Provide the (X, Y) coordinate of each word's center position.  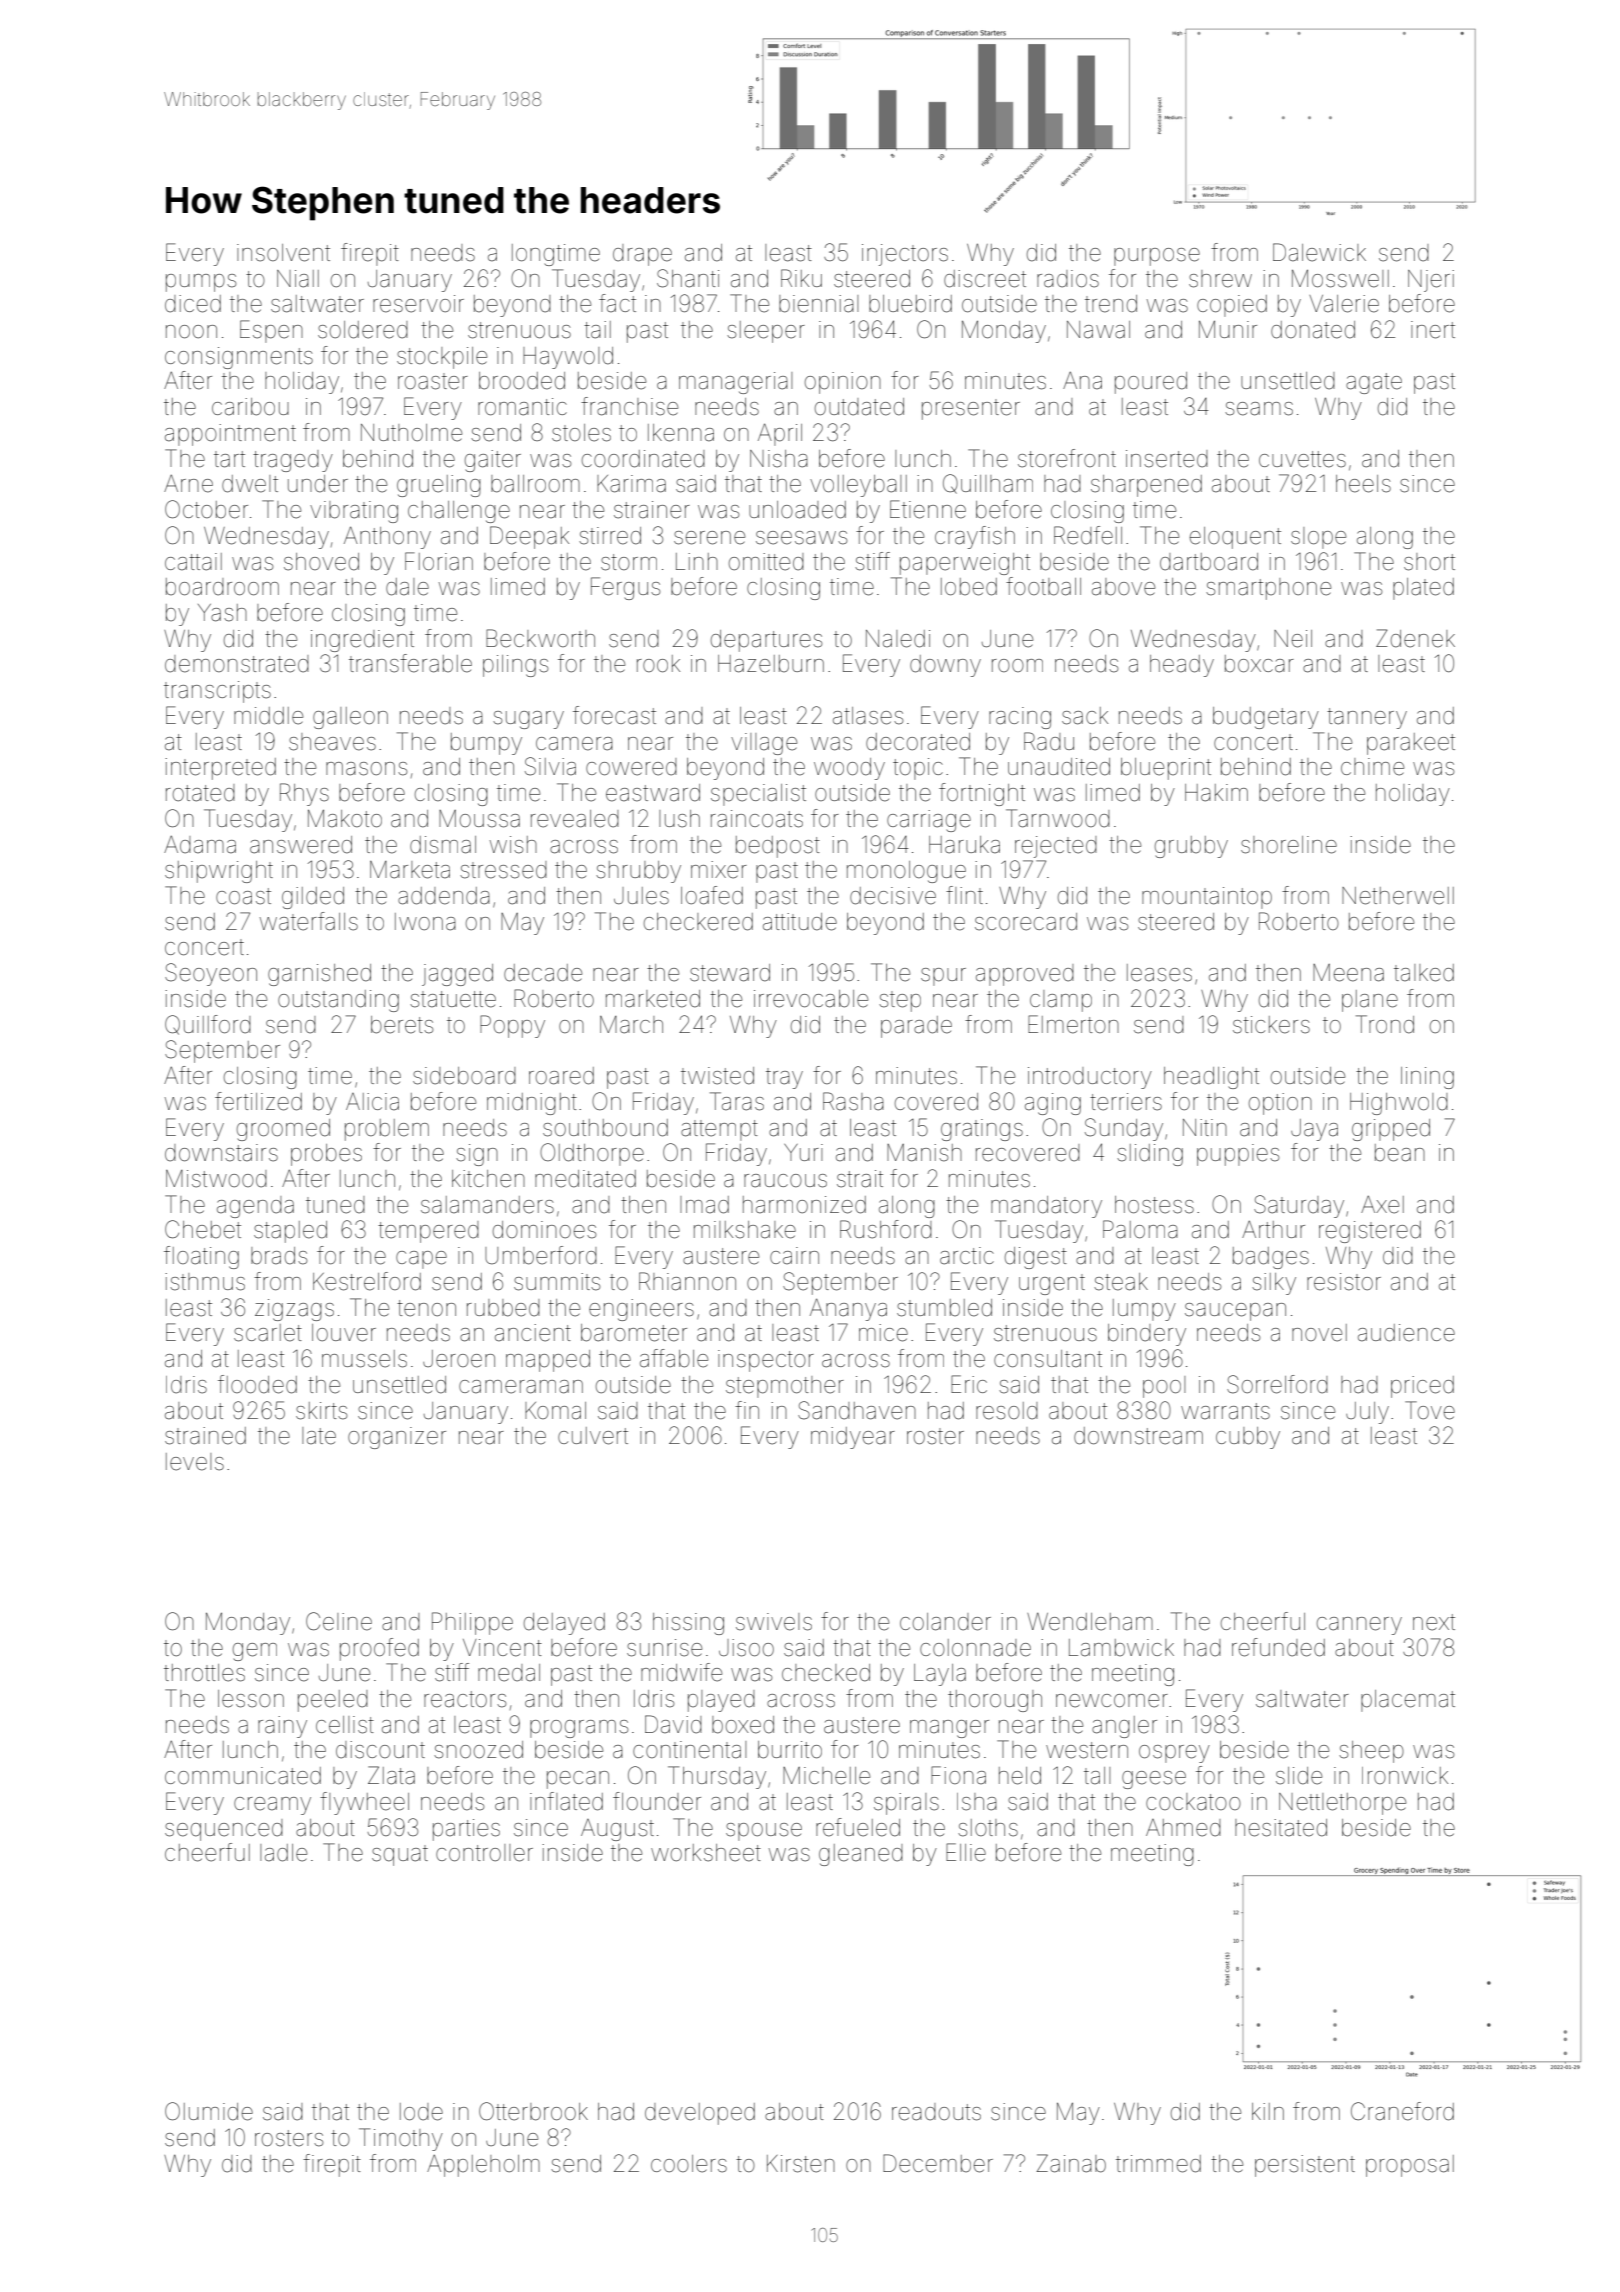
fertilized (258, 1101)
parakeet (1411, 744)
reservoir (418, 304)
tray (784, 1078)
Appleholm (483, 2166)
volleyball (858, 486)
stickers (1271, 1025)
